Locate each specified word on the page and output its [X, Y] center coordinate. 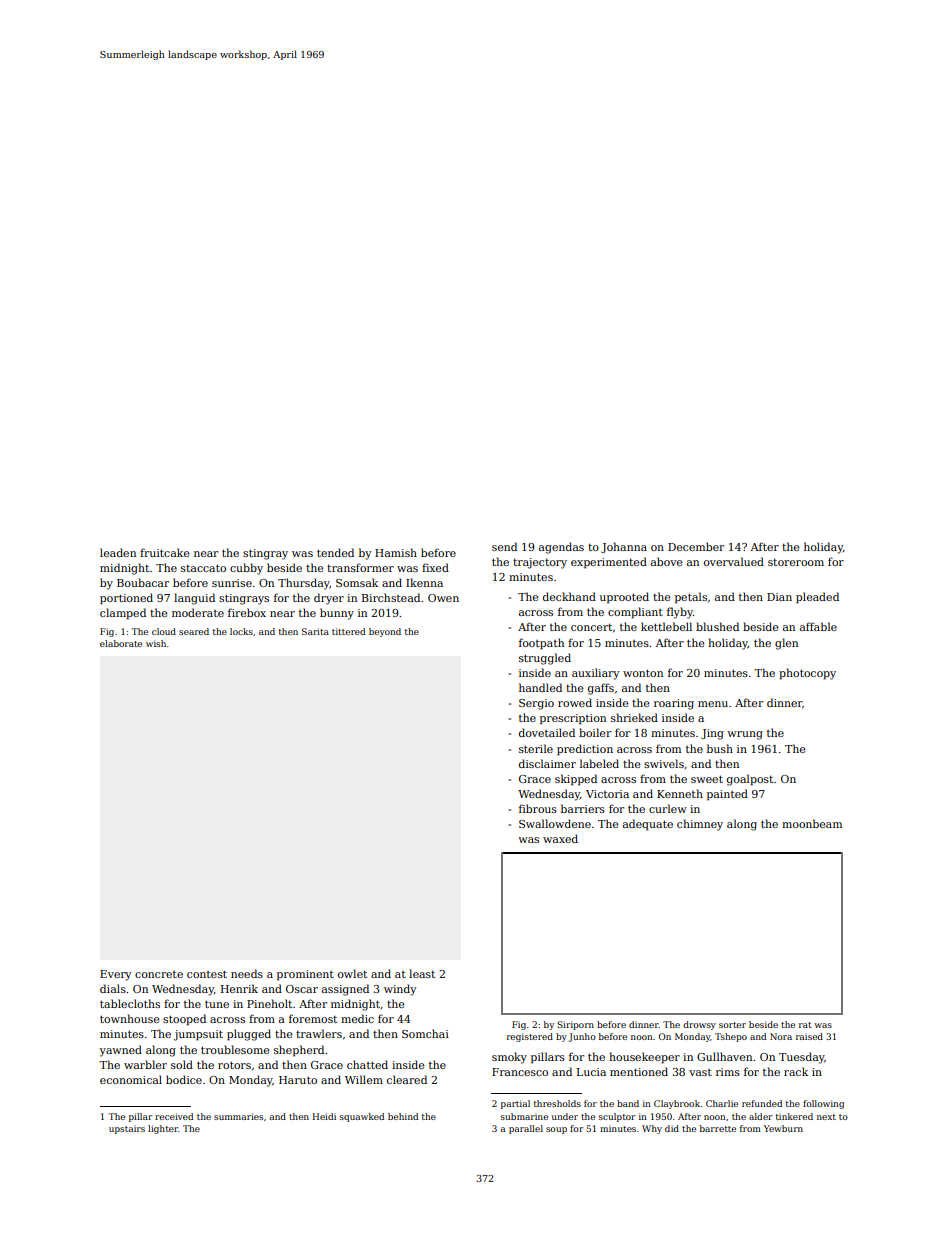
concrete [159, 974]
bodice [184, 1079]
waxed [560, 838]
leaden [118, 552]
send [504, 546]
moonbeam [812, 823]
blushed [717, 626]
